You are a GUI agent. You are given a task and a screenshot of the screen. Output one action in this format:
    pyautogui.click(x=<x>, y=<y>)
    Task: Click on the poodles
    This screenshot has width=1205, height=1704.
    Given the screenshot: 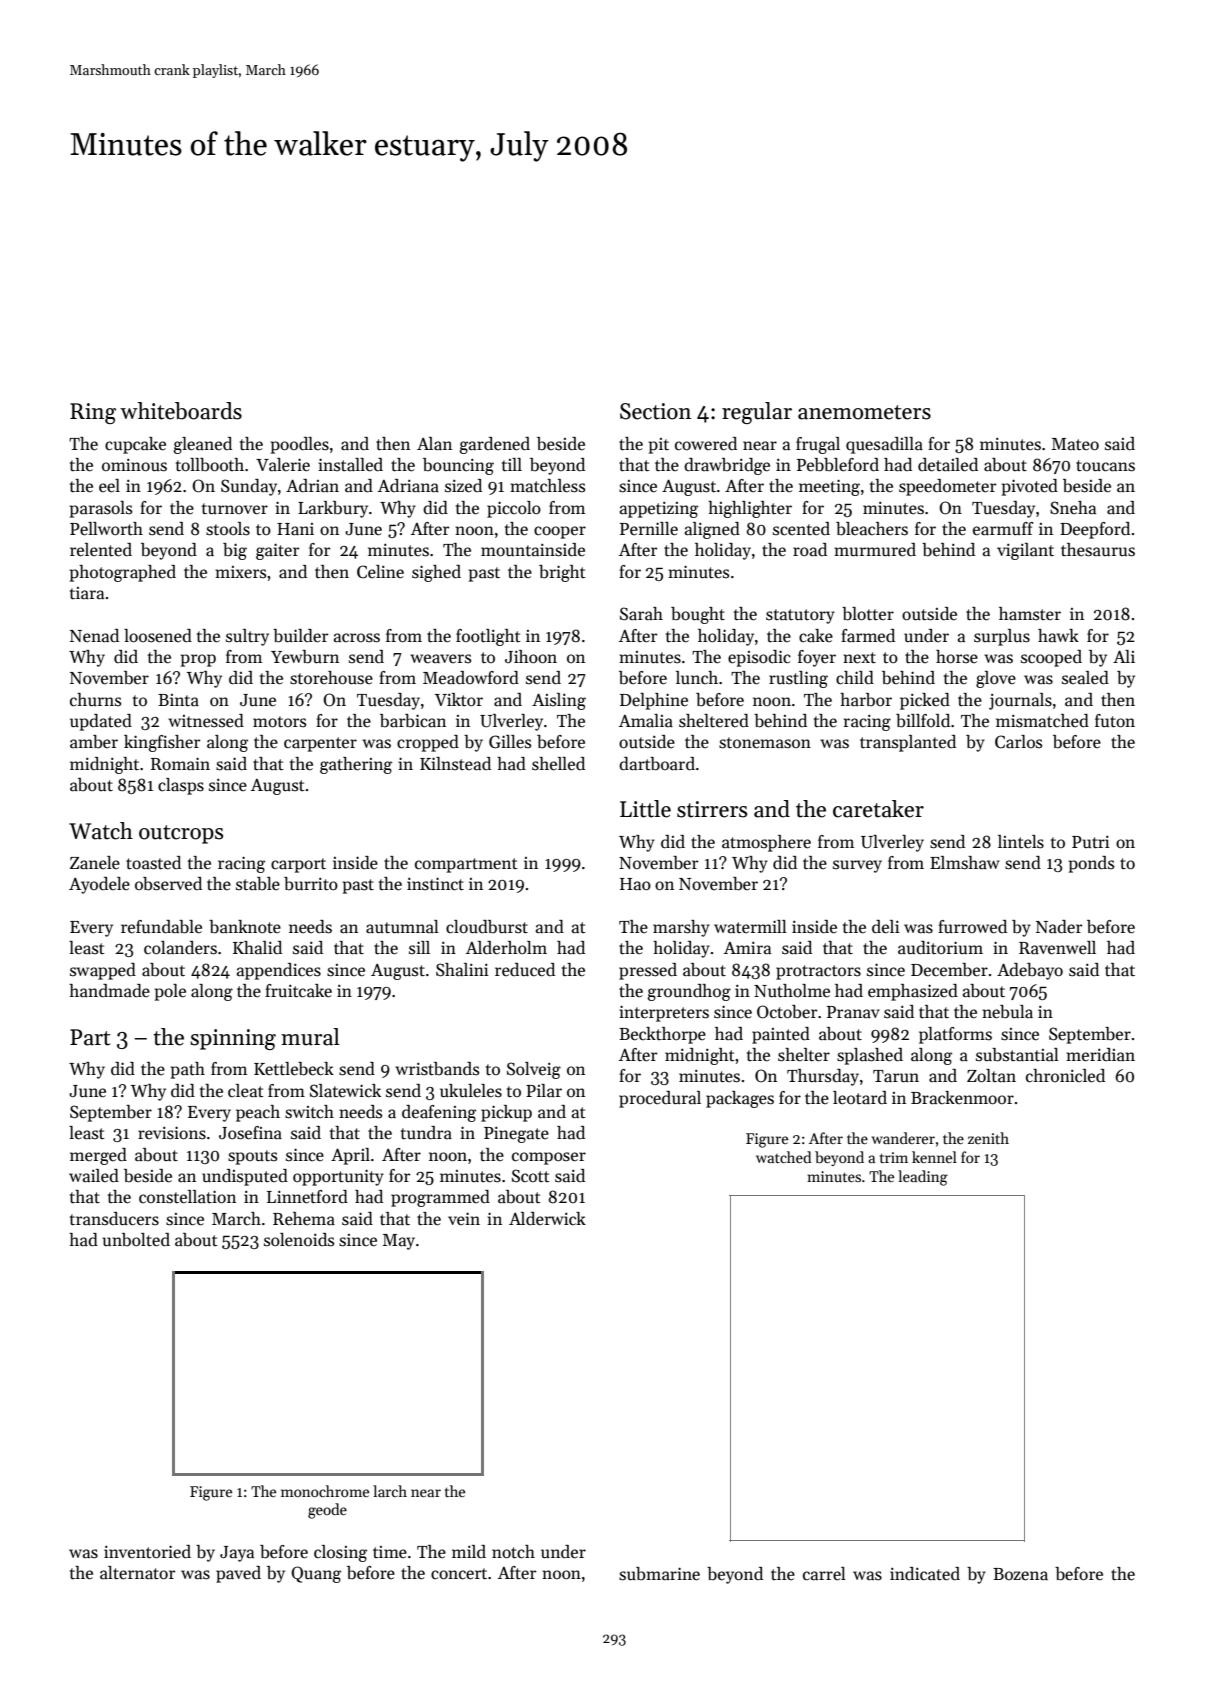 What is the action you would take?
    pyautogui.click(x=300, y=445)
